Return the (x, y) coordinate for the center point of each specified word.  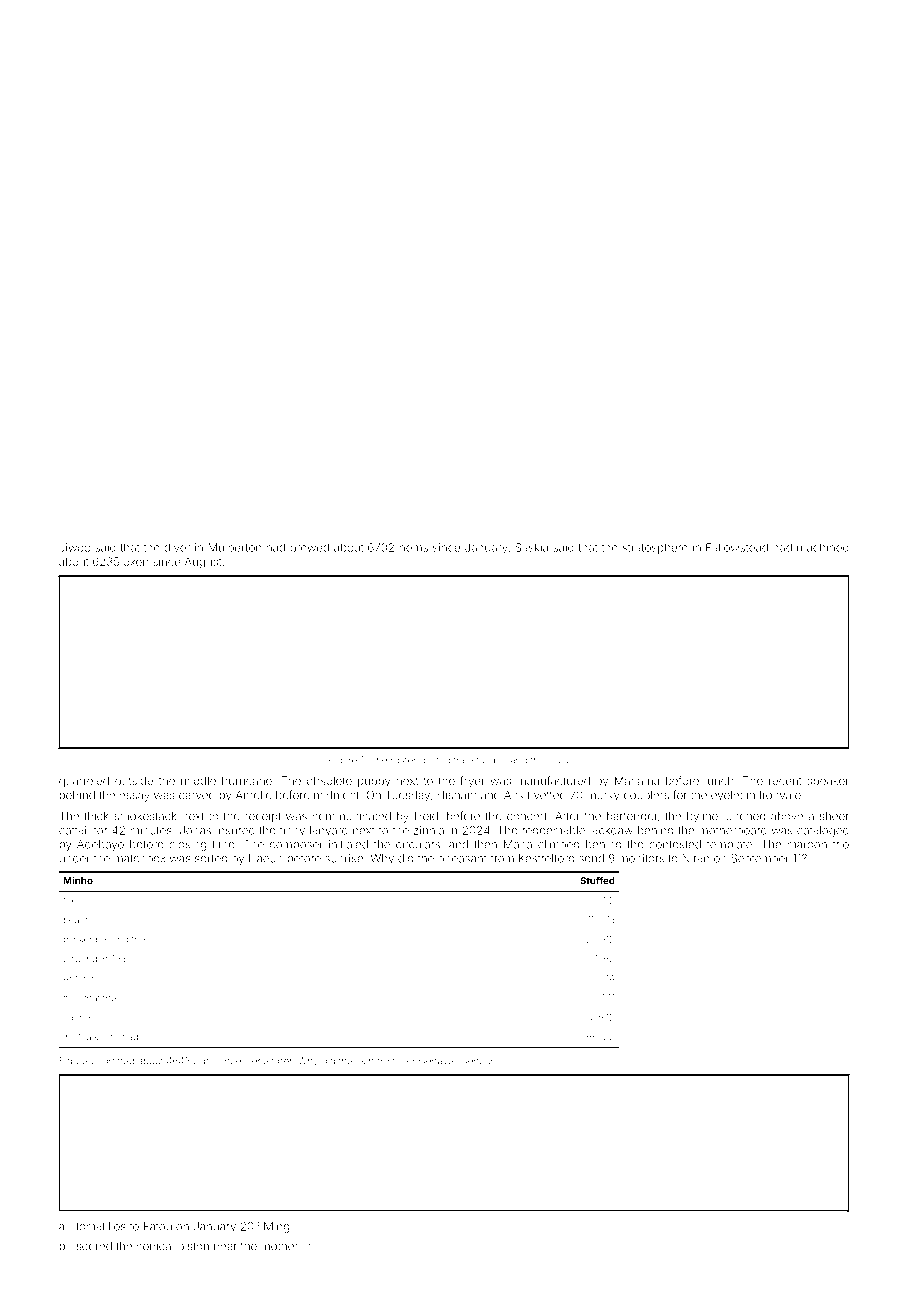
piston (193, 1247)
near (225, 1247)
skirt (365, 1061)
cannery (81, 1019)
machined (822, 547)
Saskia (531, 547)
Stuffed (597, 881)
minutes (151, 830)
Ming (276, 1227)
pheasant (462, 859)
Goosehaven (430, 1061)
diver (177, 547)
